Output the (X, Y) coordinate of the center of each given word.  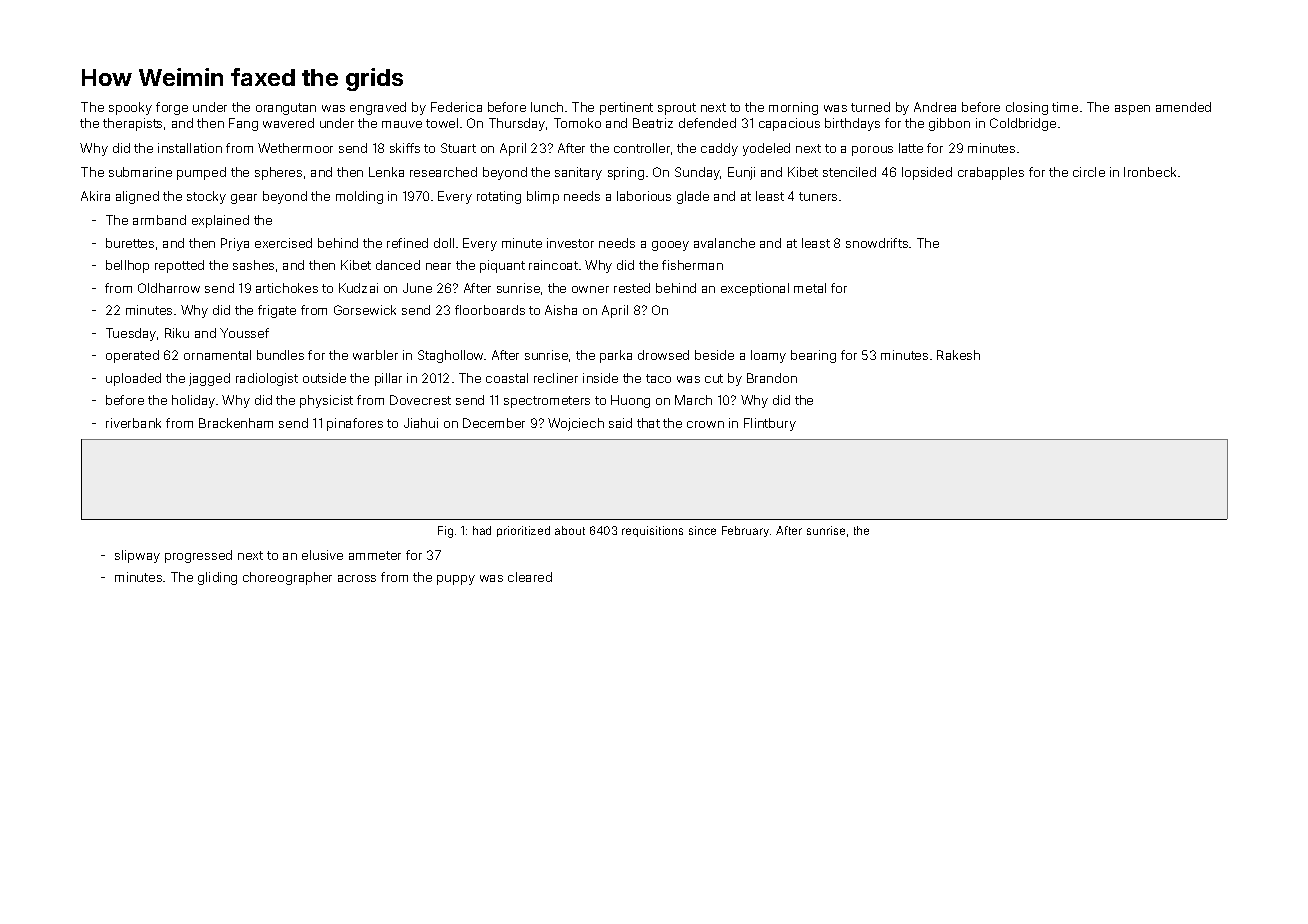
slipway (137, 556)
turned (870, 107)
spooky (130, 108)
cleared (530, 577)
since (702, 530)
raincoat (553, 265)
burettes (130, 243)
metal (810, 288)
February (745, 531)
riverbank (133, 423)
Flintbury (770, 424)
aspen (1132, 110)
